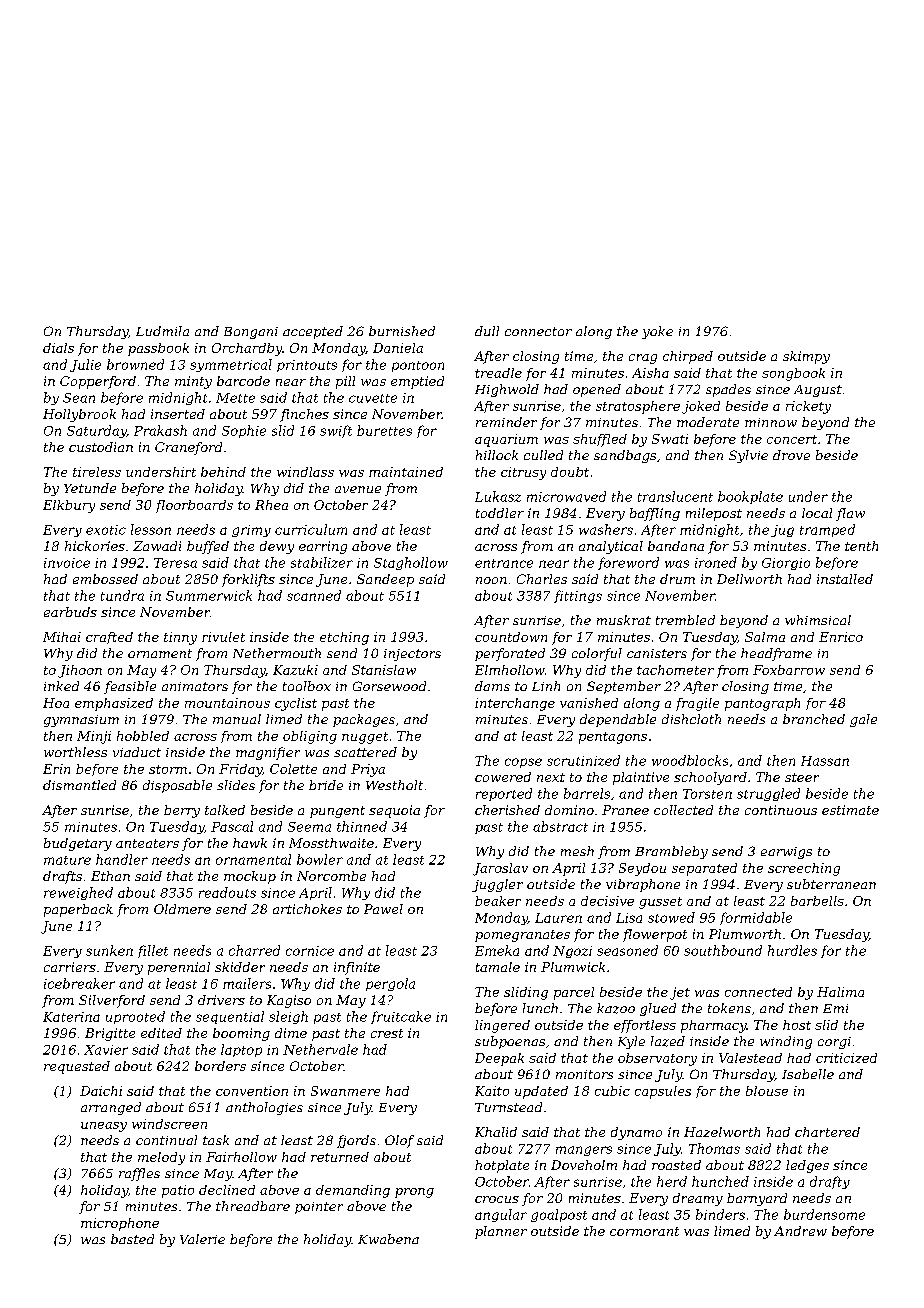 This screenshot has height=1308, width=924. I want to click on Brambleby, so click(671, 852).
